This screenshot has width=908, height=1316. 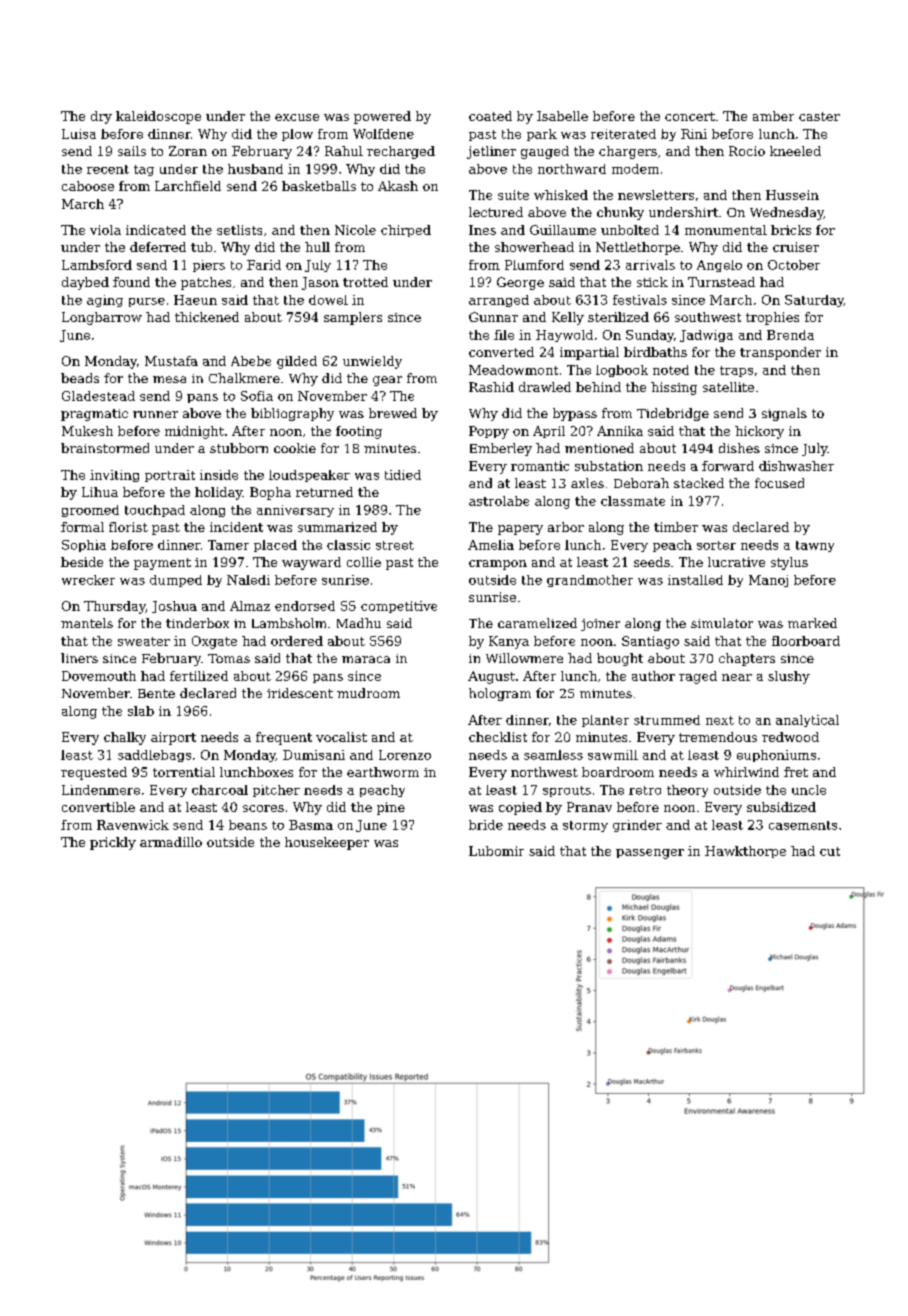 What do you see at coordinates (158, 117) in the screenshot?
I see `kaleidoscope` at bounding box center [158, 117].
